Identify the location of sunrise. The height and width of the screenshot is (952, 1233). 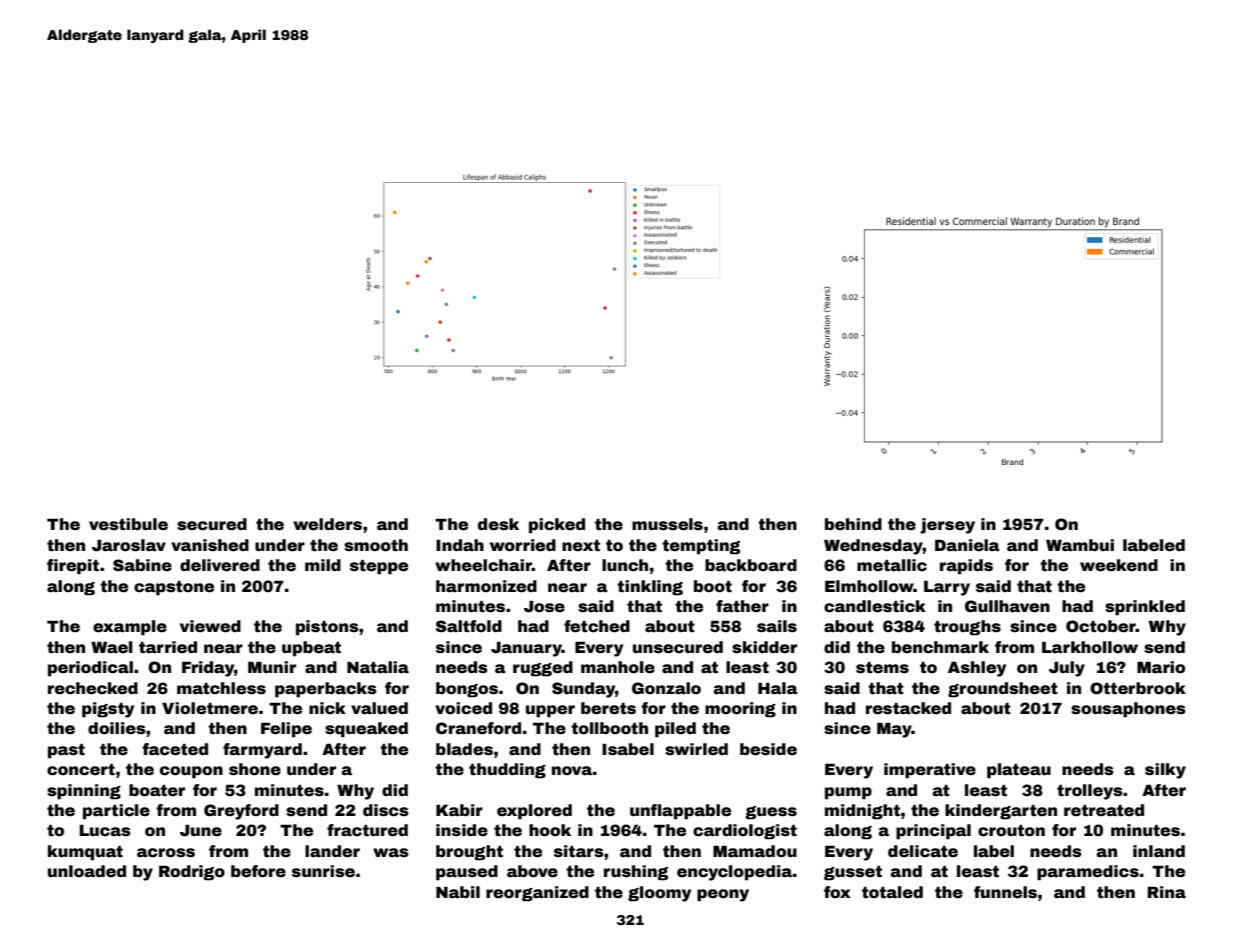
(323, 871).
